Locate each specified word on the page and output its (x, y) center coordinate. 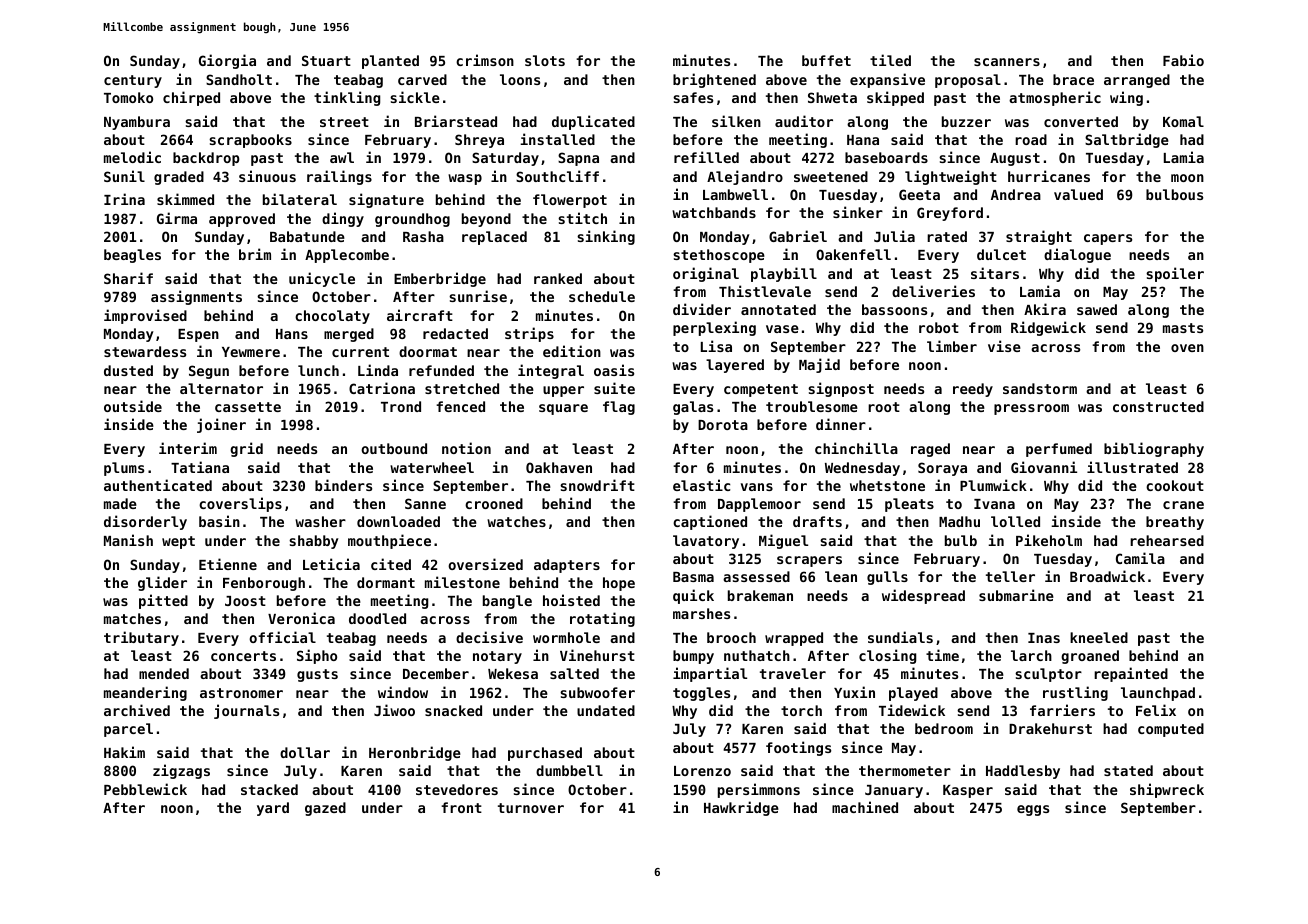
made (120, 503)
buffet (826, 60)
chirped (191, 98)
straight (1039, 237)
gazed (325, 809)
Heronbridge (415, 753)
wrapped (794, 639)
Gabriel (798, 236)
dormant (386, 582)
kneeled (1099, 637)
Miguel (783, 541)
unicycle (322, 279)
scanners (1007, 62)
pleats (909, 505)
